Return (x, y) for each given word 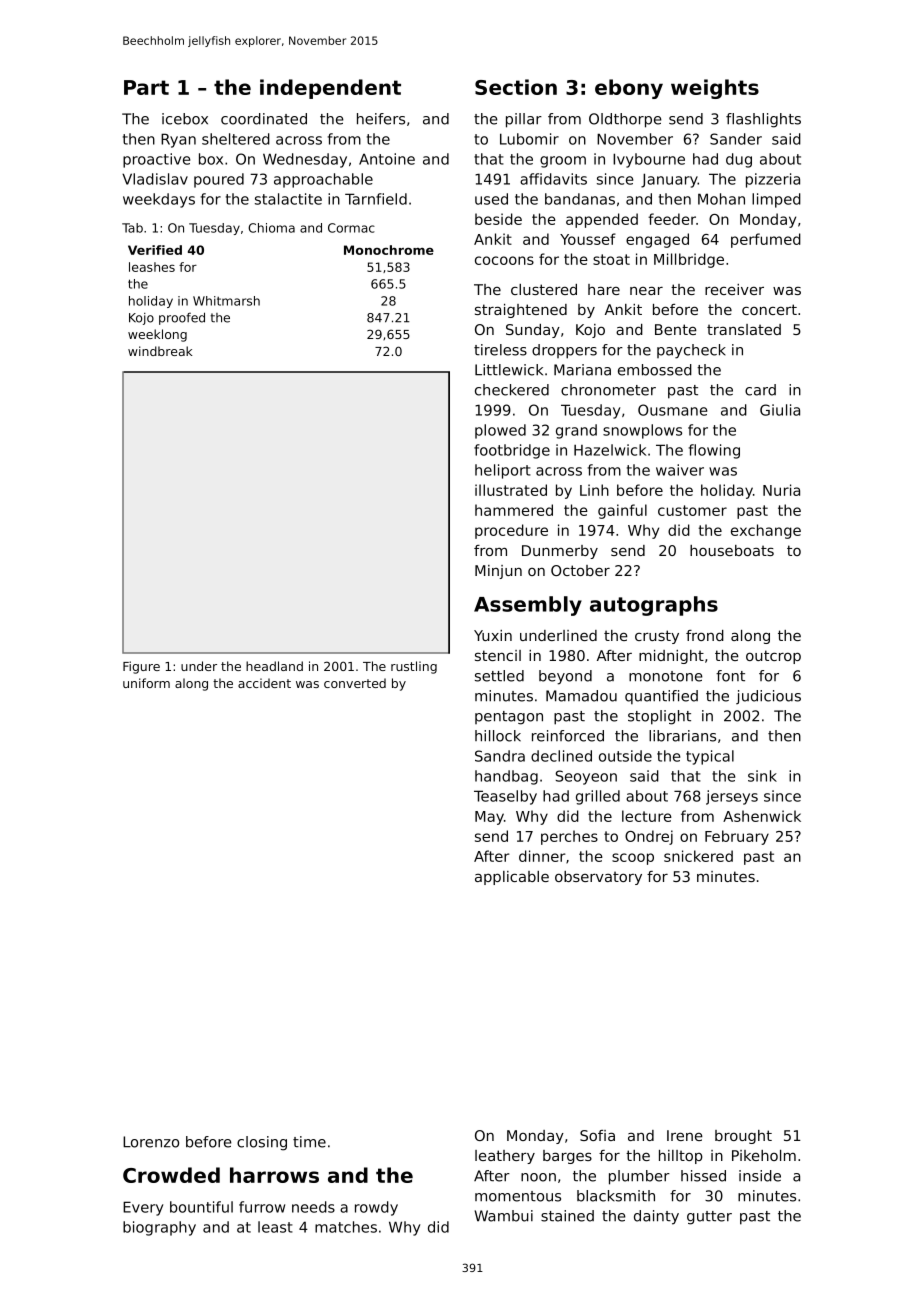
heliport (503, 471)
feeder (672, 219)
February (737, 837)
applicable (512, 878)
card (760, 390)
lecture (647, 816)
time (309, 1142)
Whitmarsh (226, 301)
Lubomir (529, 139)
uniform (146, 683)
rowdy (376, 1208)
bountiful (201, 1207)
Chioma (271, 228)
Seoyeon (586, 777)
